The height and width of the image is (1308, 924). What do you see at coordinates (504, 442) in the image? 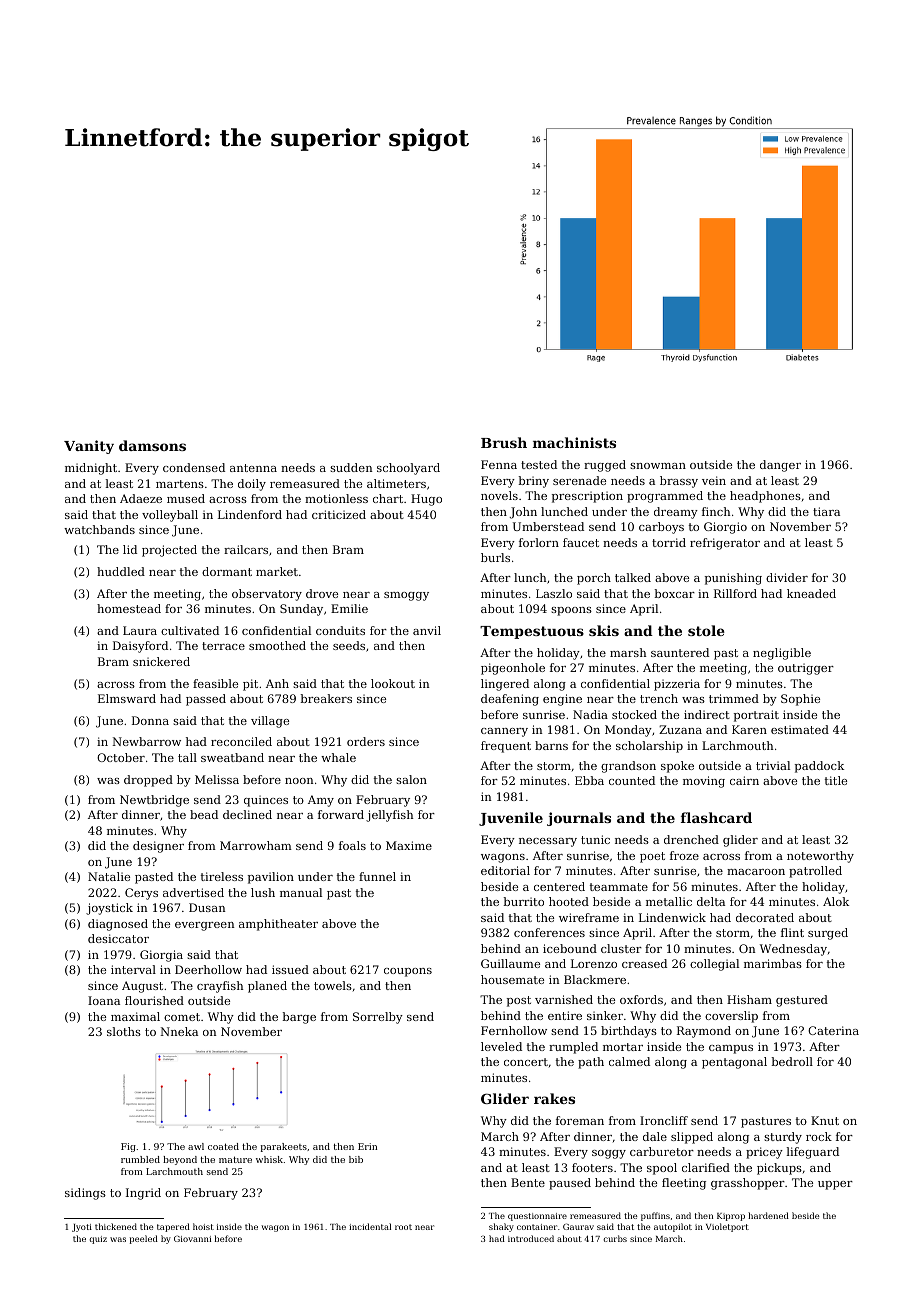
I see `Brush` at bounding box center [504, 442].
